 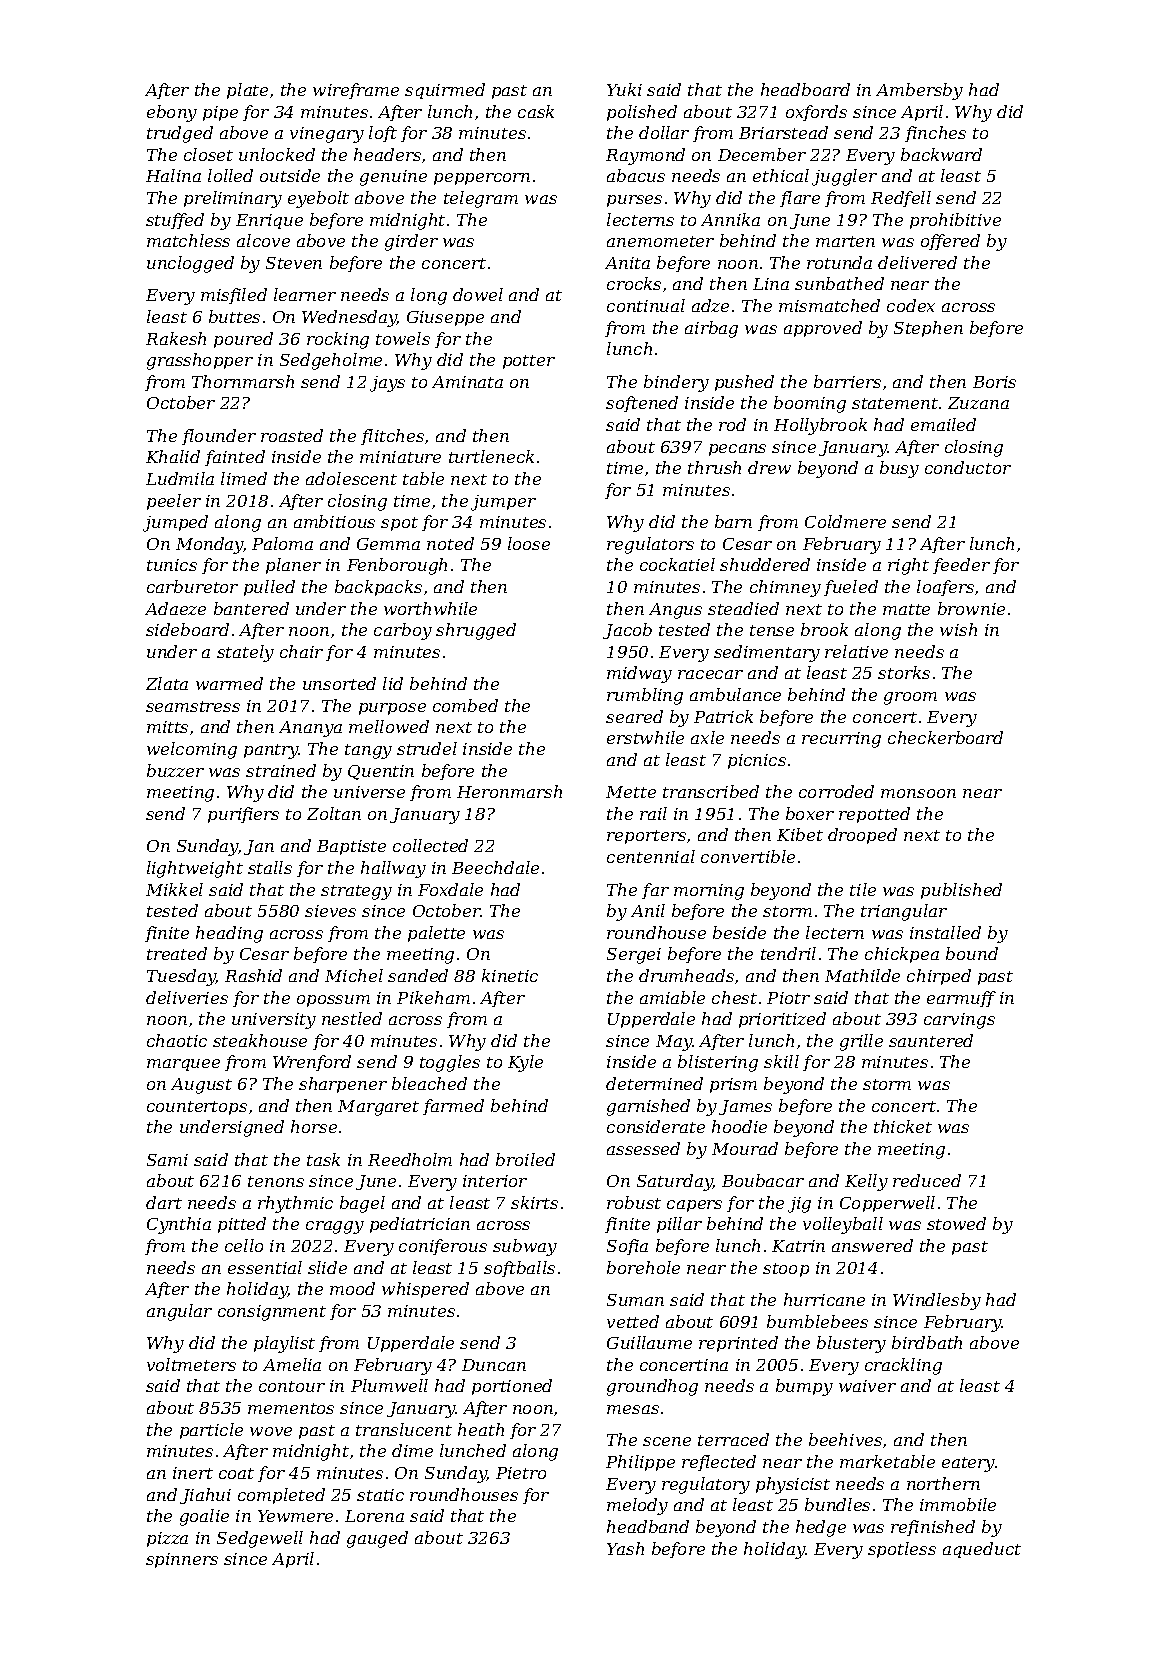 What do you see at coordinates (919, 91) in the screenshot?
I see `Ambersby` at bounding box center [919, 91].
